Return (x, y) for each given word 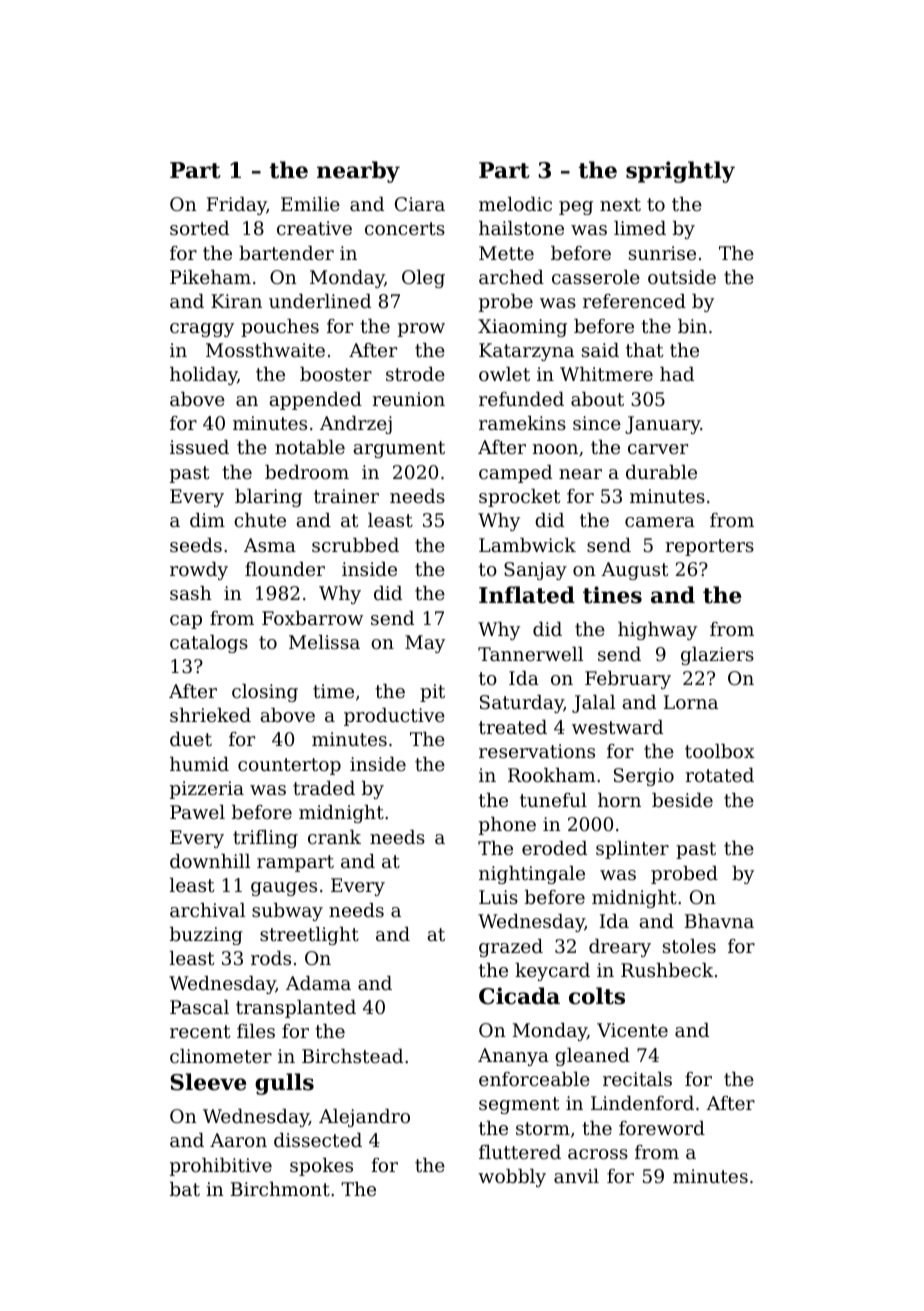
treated (513, 727)
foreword (662, 1128)
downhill (210, 861)
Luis (498, 897)
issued (199, 447)
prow (421, 330)
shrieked (210, 715)
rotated (720, 775)
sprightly (680, 172)
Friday (237, 206)
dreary (620, 948)
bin (692, 326)
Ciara (420, 204)
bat (185, 1189)
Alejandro (364, 1118)
